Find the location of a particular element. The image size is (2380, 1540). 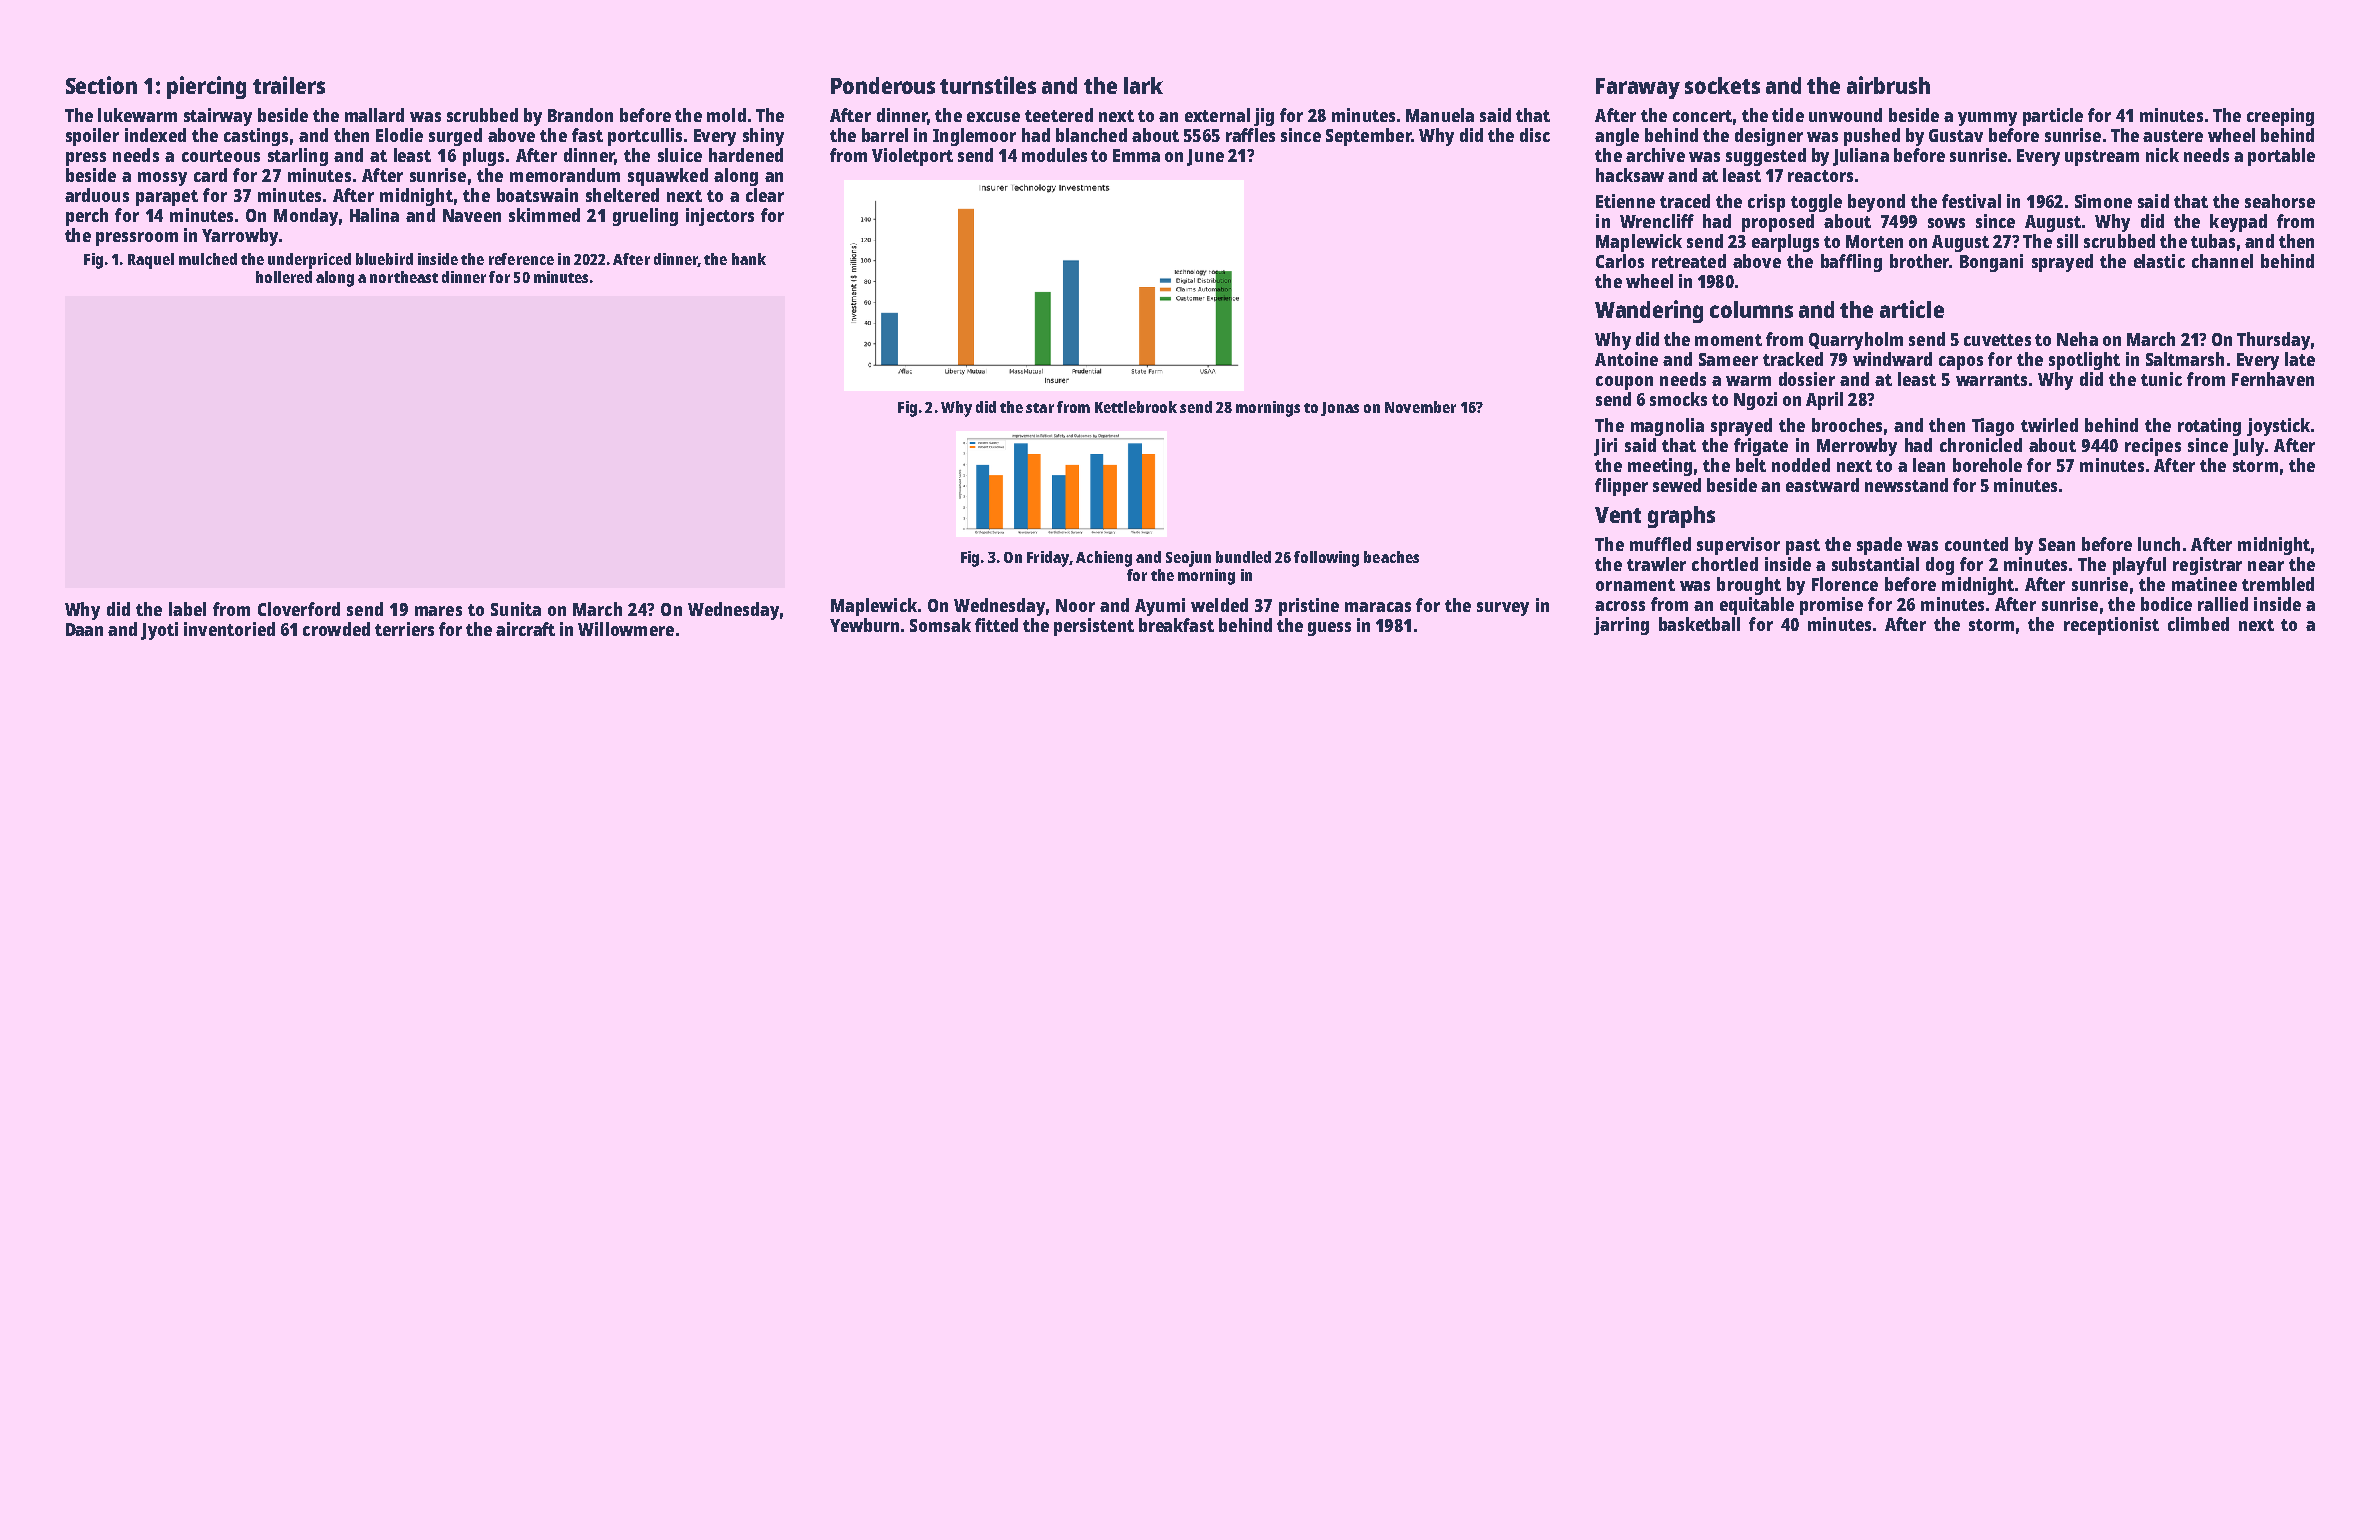

Yewburn is located at coordinates (864, 625).
